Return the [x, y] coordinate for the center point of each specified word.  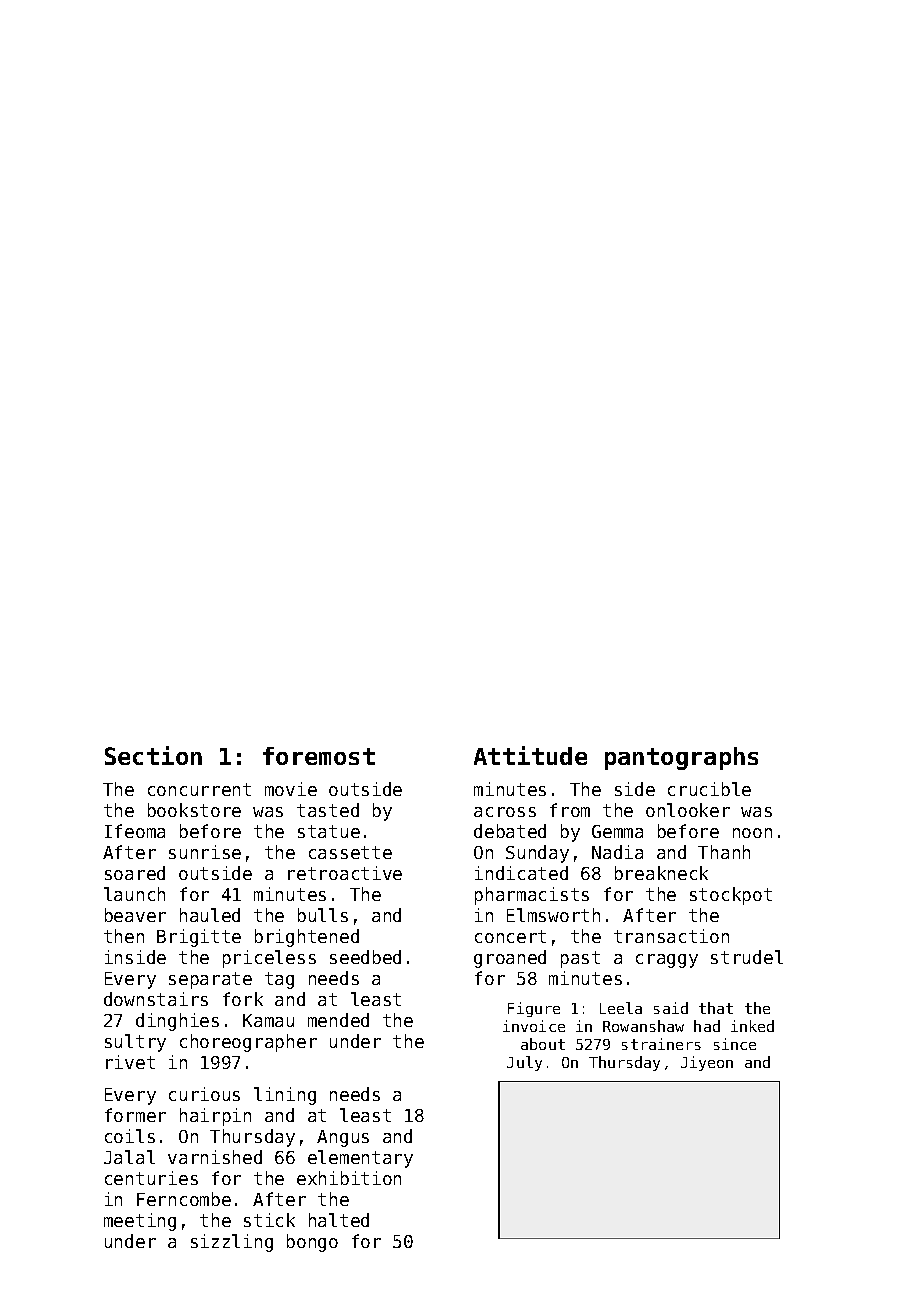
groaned [510, 959]
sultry [135, 1043]
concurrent [199, 789]
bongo [312, 1243]
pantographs [681, 758]
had [707, 1026]
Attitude [530, 755]
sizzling [232, 1243]
